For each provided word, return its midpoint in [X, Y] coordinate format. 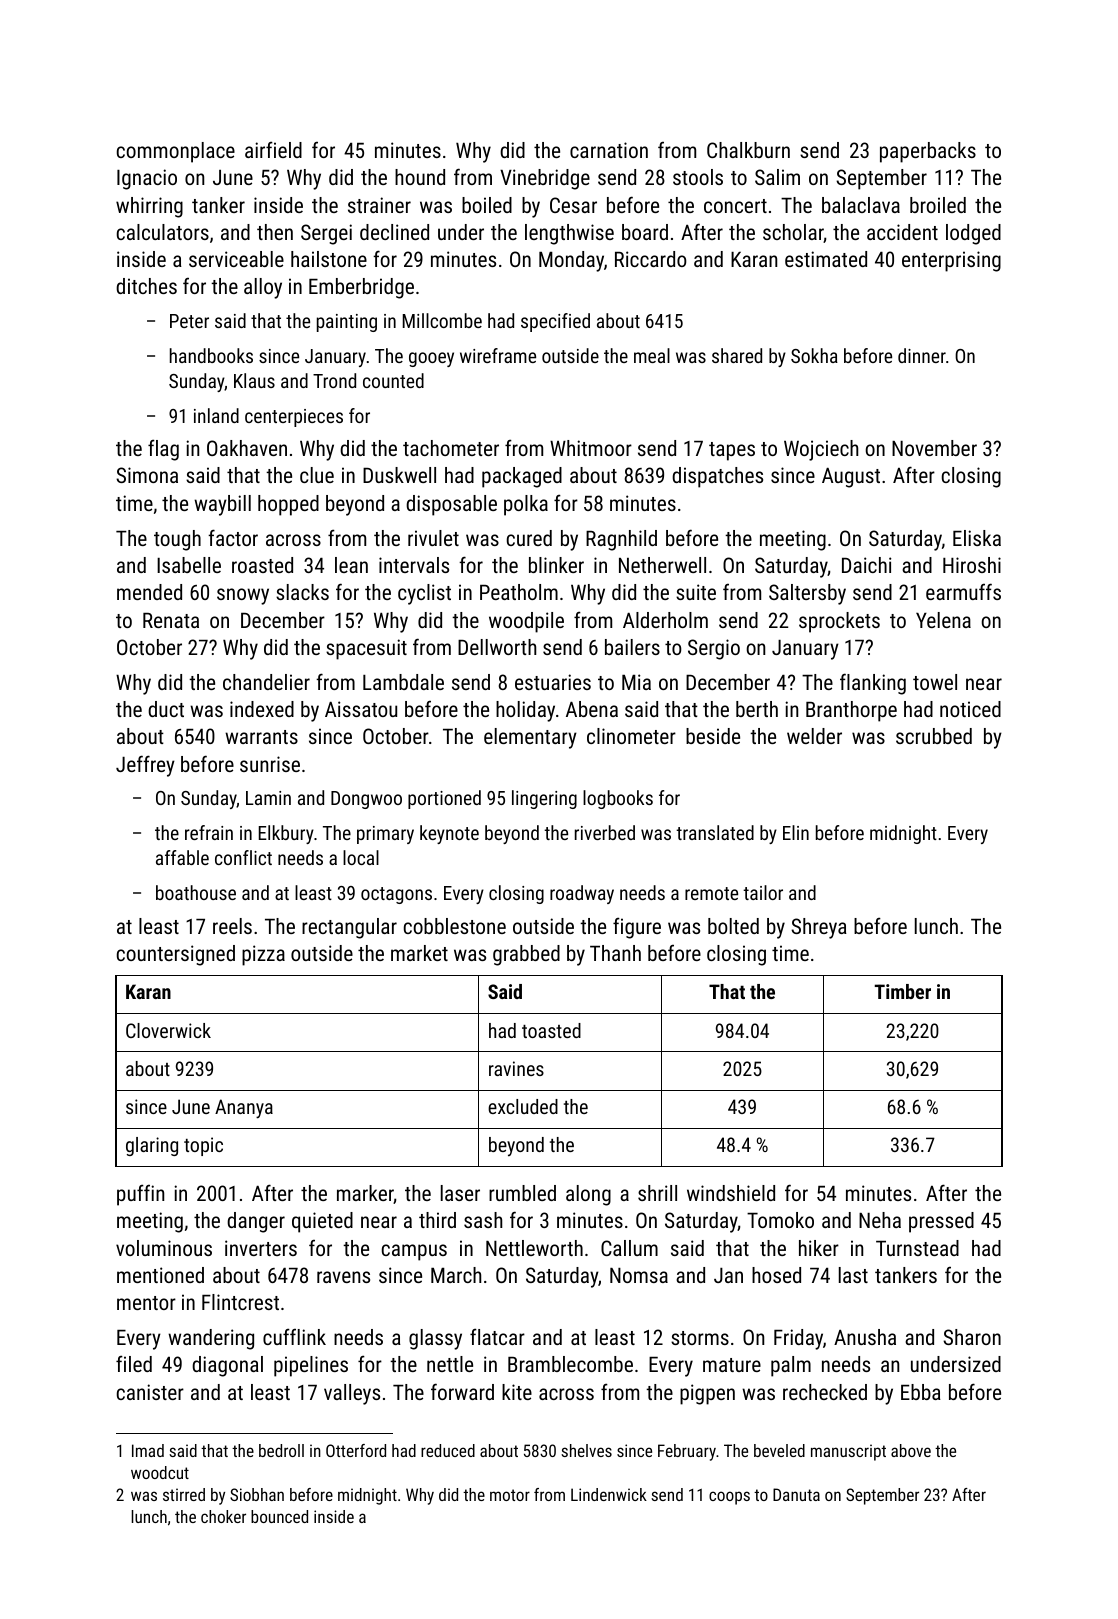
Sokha [814, 355]
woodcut [160, 1472]
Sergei [326, 234]
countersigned [176, 955]
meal [652, 355]
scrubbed [934, 736]
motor [510, 1495]
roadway [582, 894]
